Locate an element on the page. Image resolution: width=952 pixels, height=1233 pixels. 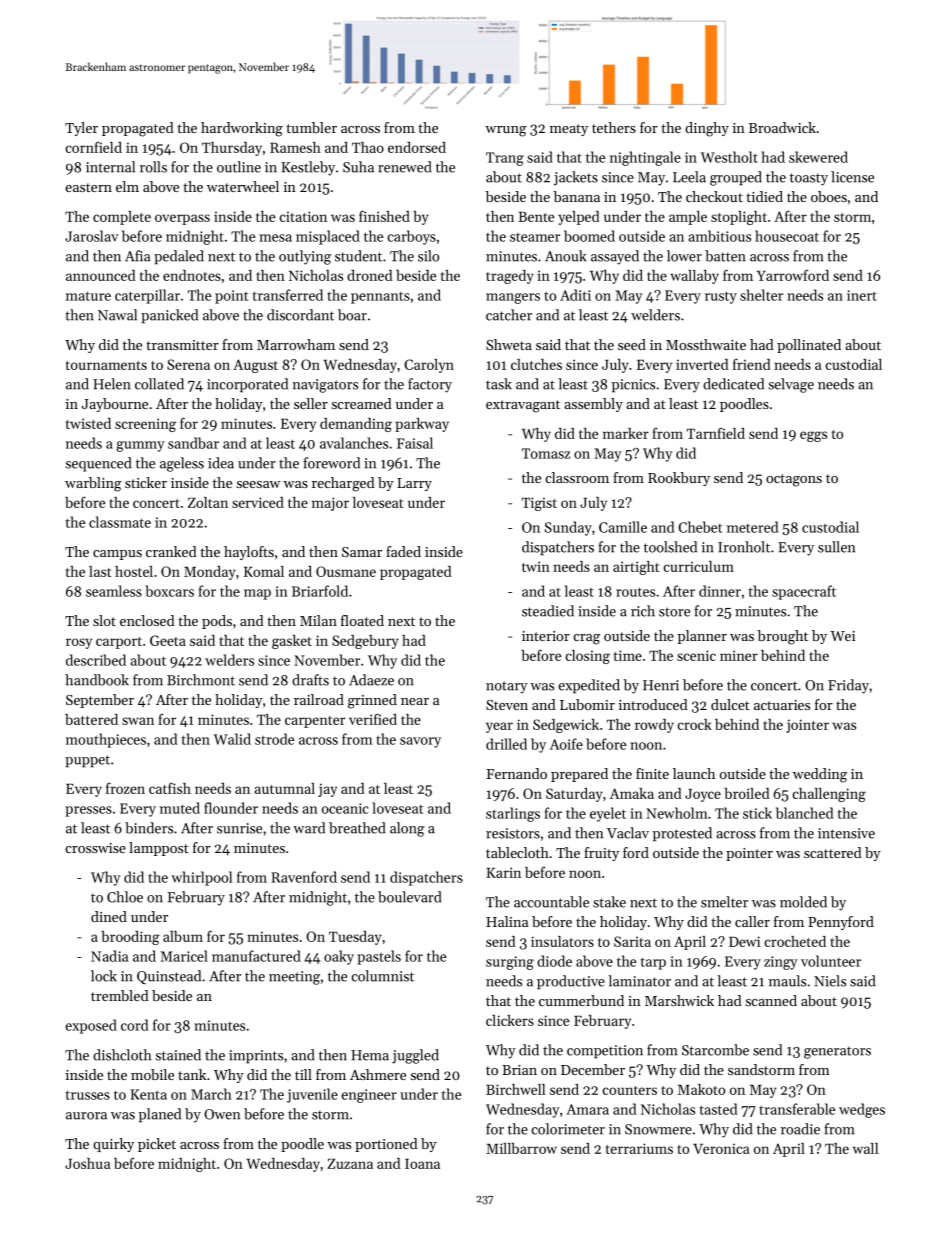
Joshua is located at coordinates (88, 1163).
